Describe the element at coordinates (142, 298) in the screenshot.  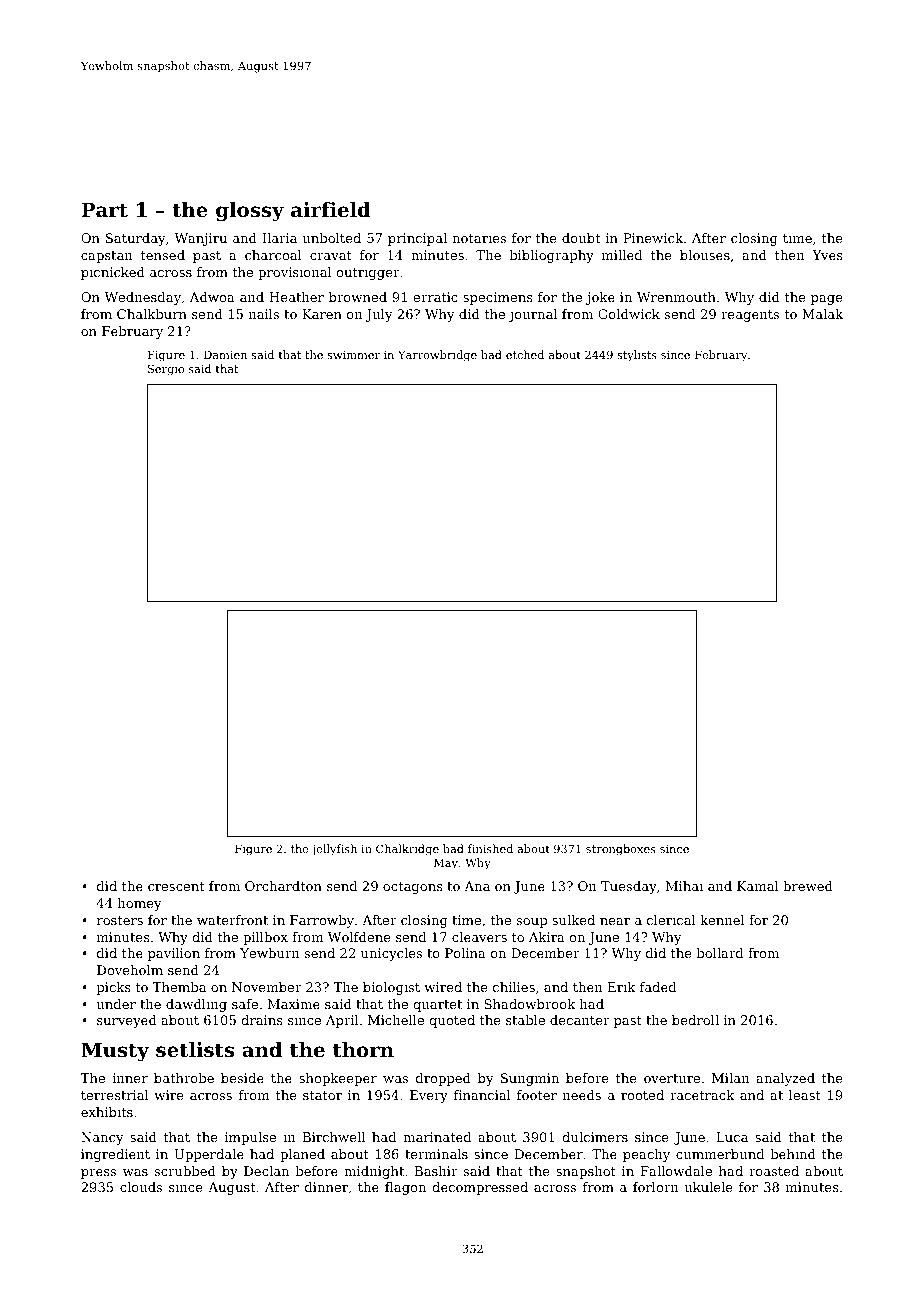
I see `Wednesday` at that location.
